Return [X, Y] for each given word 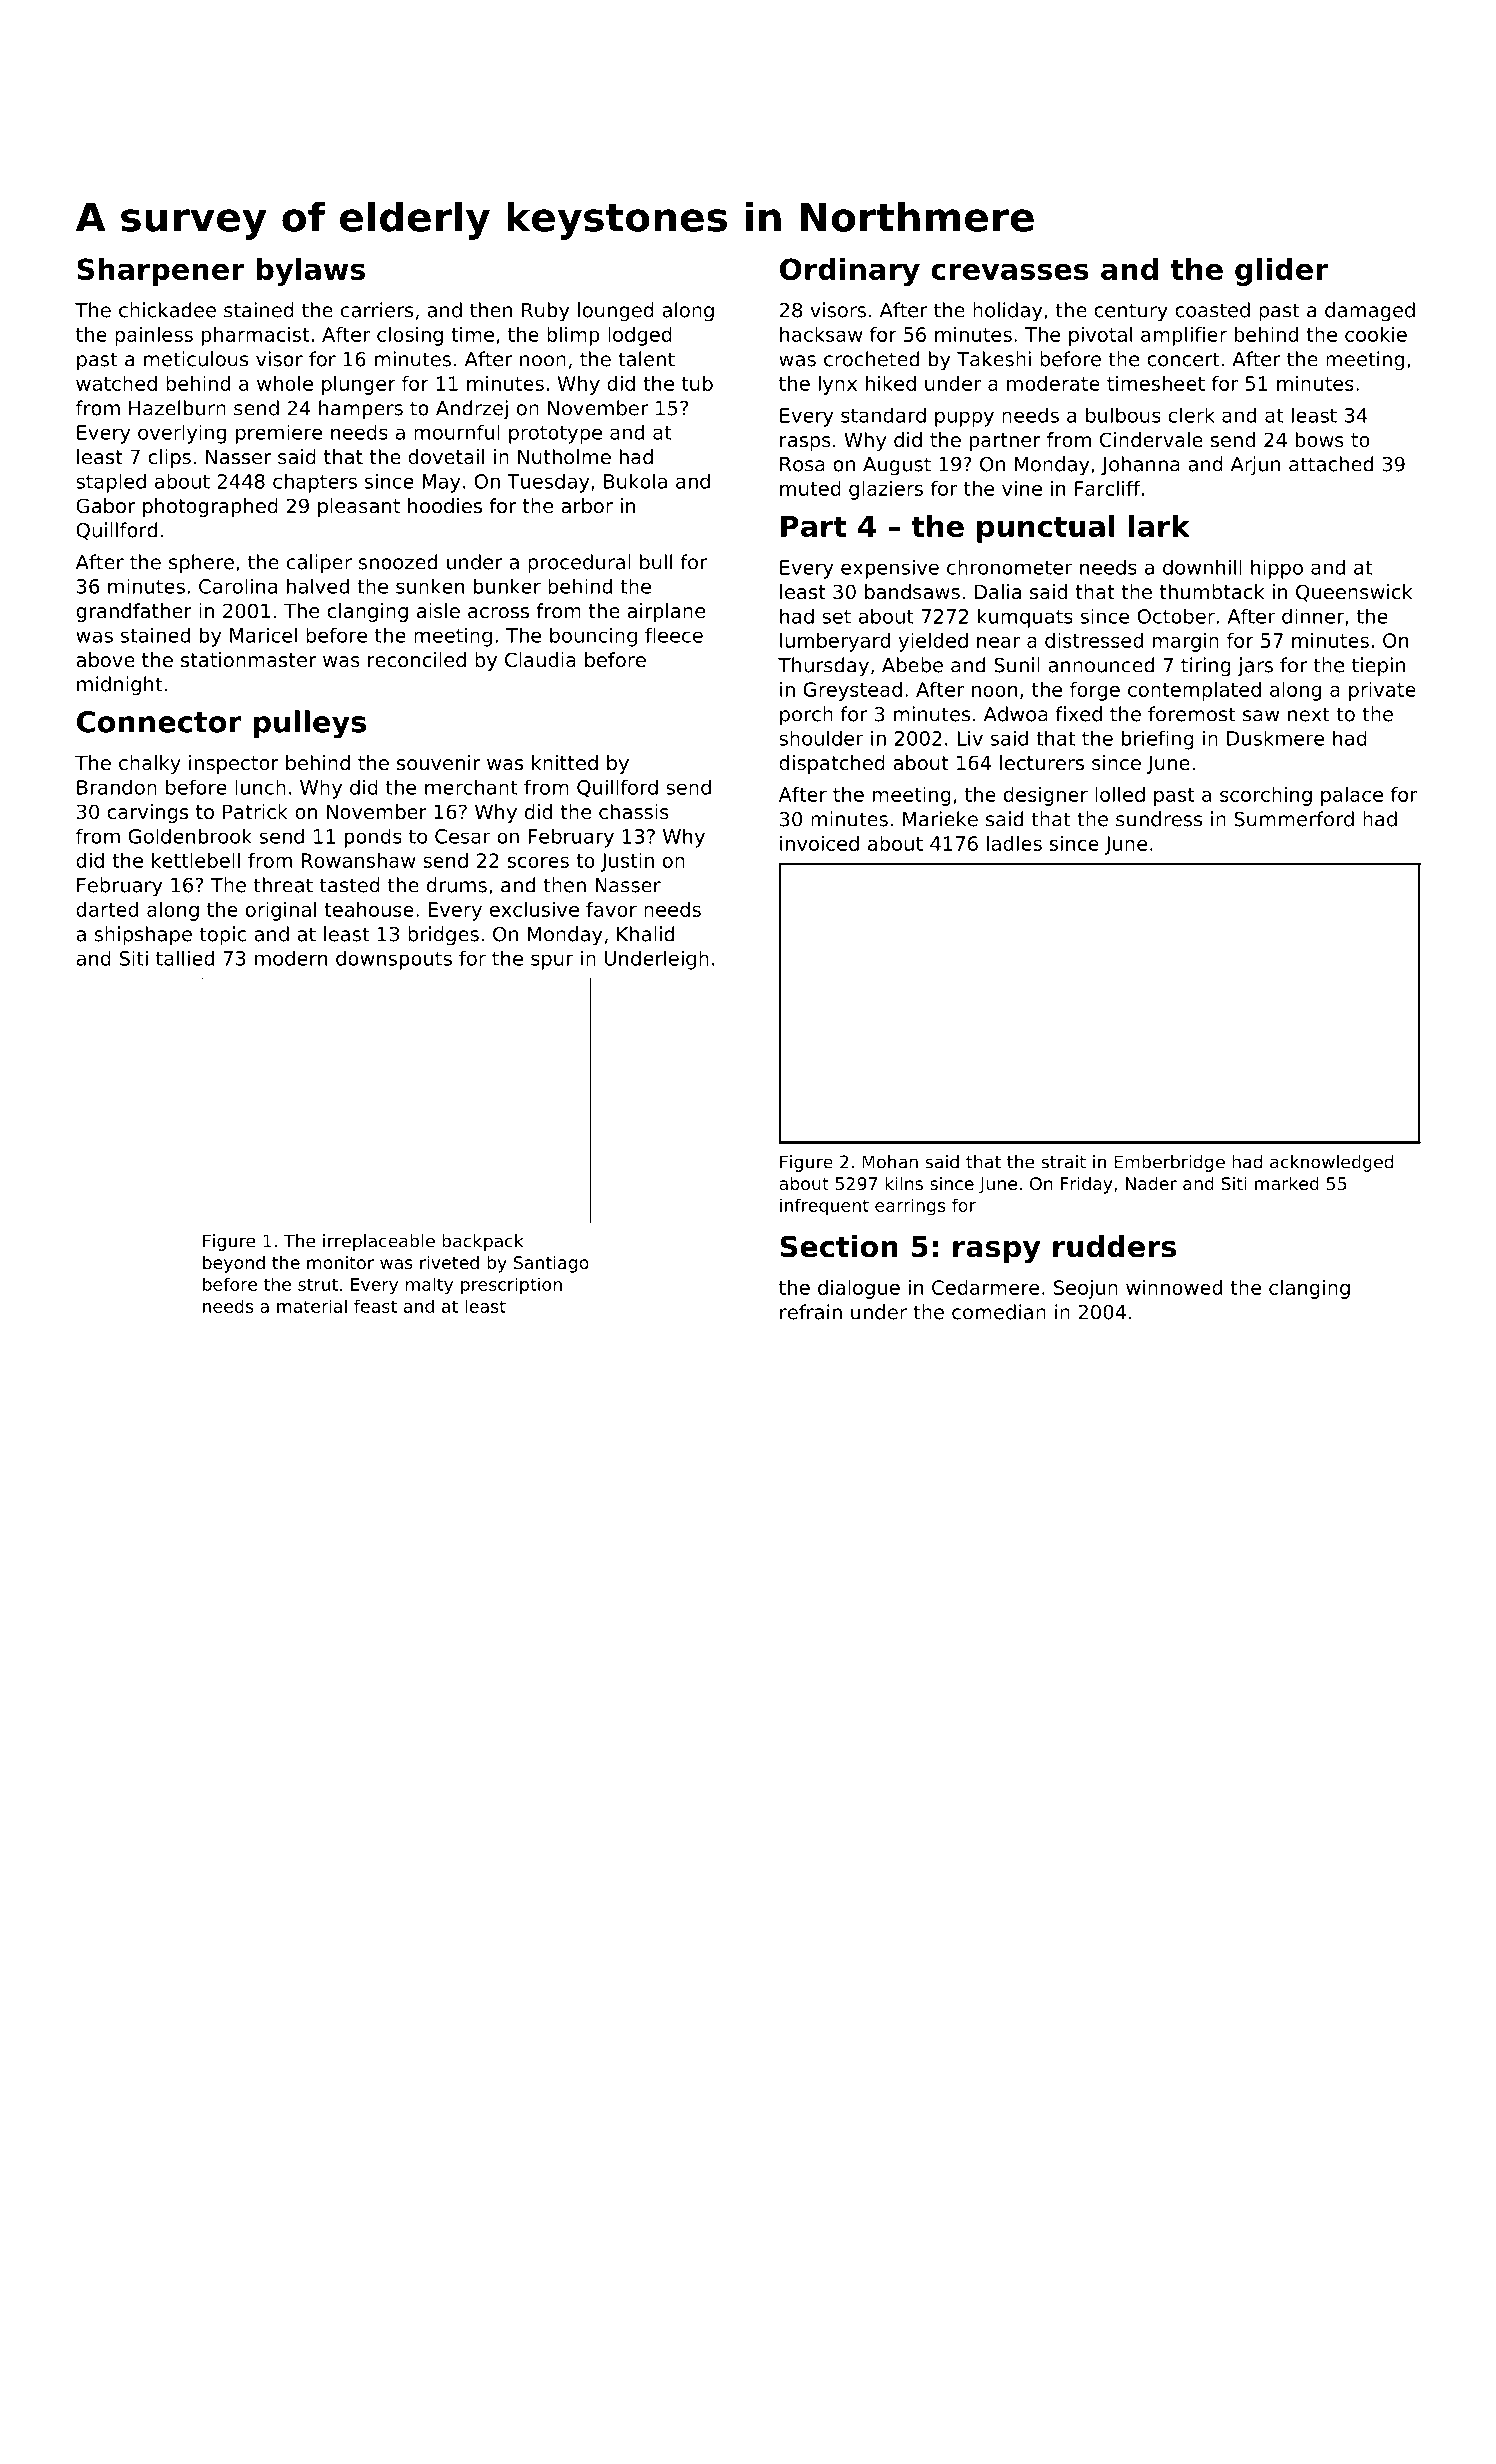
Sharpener [161, 272]
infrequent [824, 1207]
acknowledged [1331, 1163]
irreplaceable [379, 1242]
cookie [1376, 334]
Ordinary [850, 272]
